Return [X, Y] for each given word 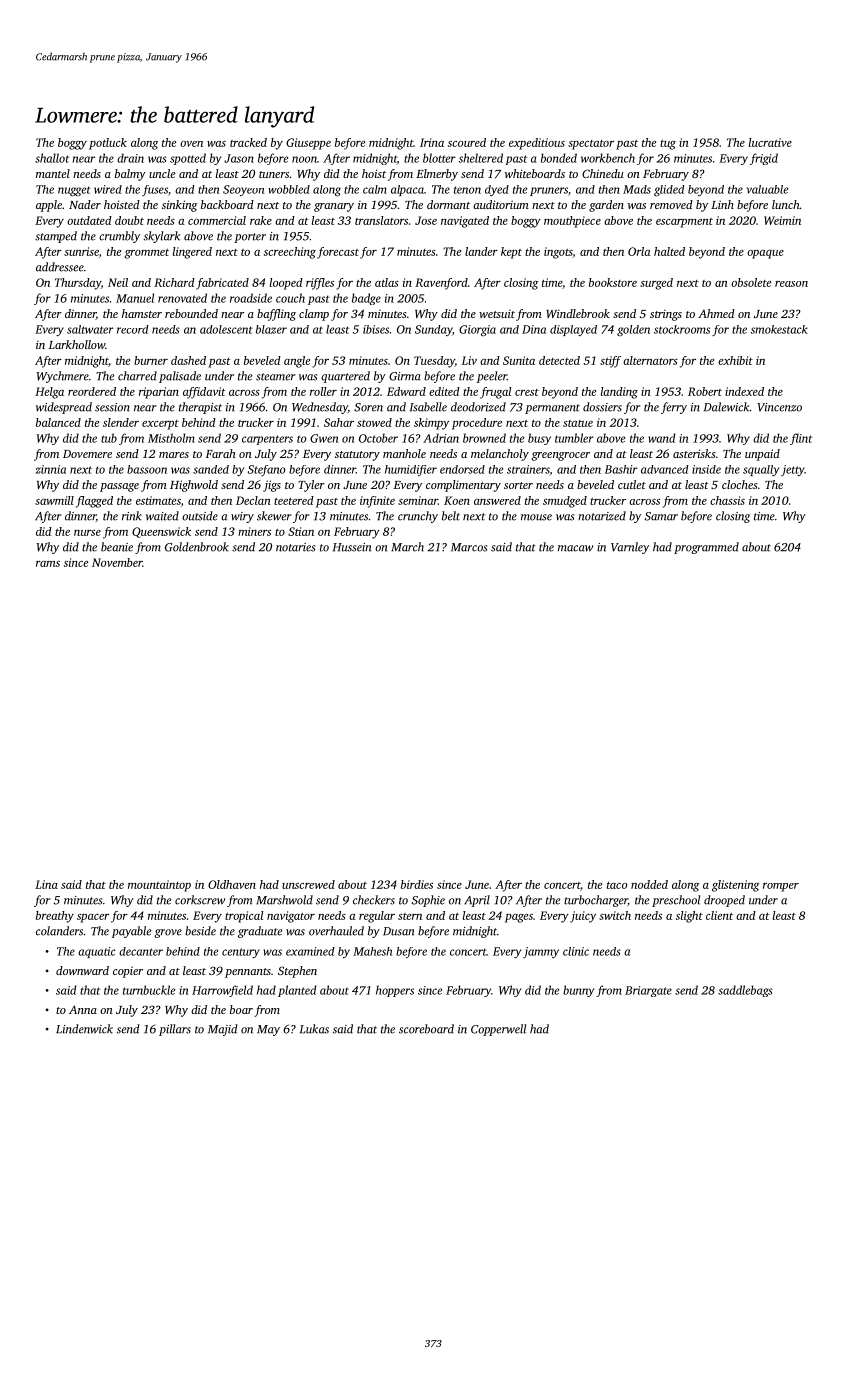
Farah [221, 453]
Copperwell [498, 1030]
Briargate [648, 991]
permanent [552, 409]
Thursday [78, 284]
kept [511, 253]
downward [82, 970]
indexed [744, 391]
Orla [639, 251]
